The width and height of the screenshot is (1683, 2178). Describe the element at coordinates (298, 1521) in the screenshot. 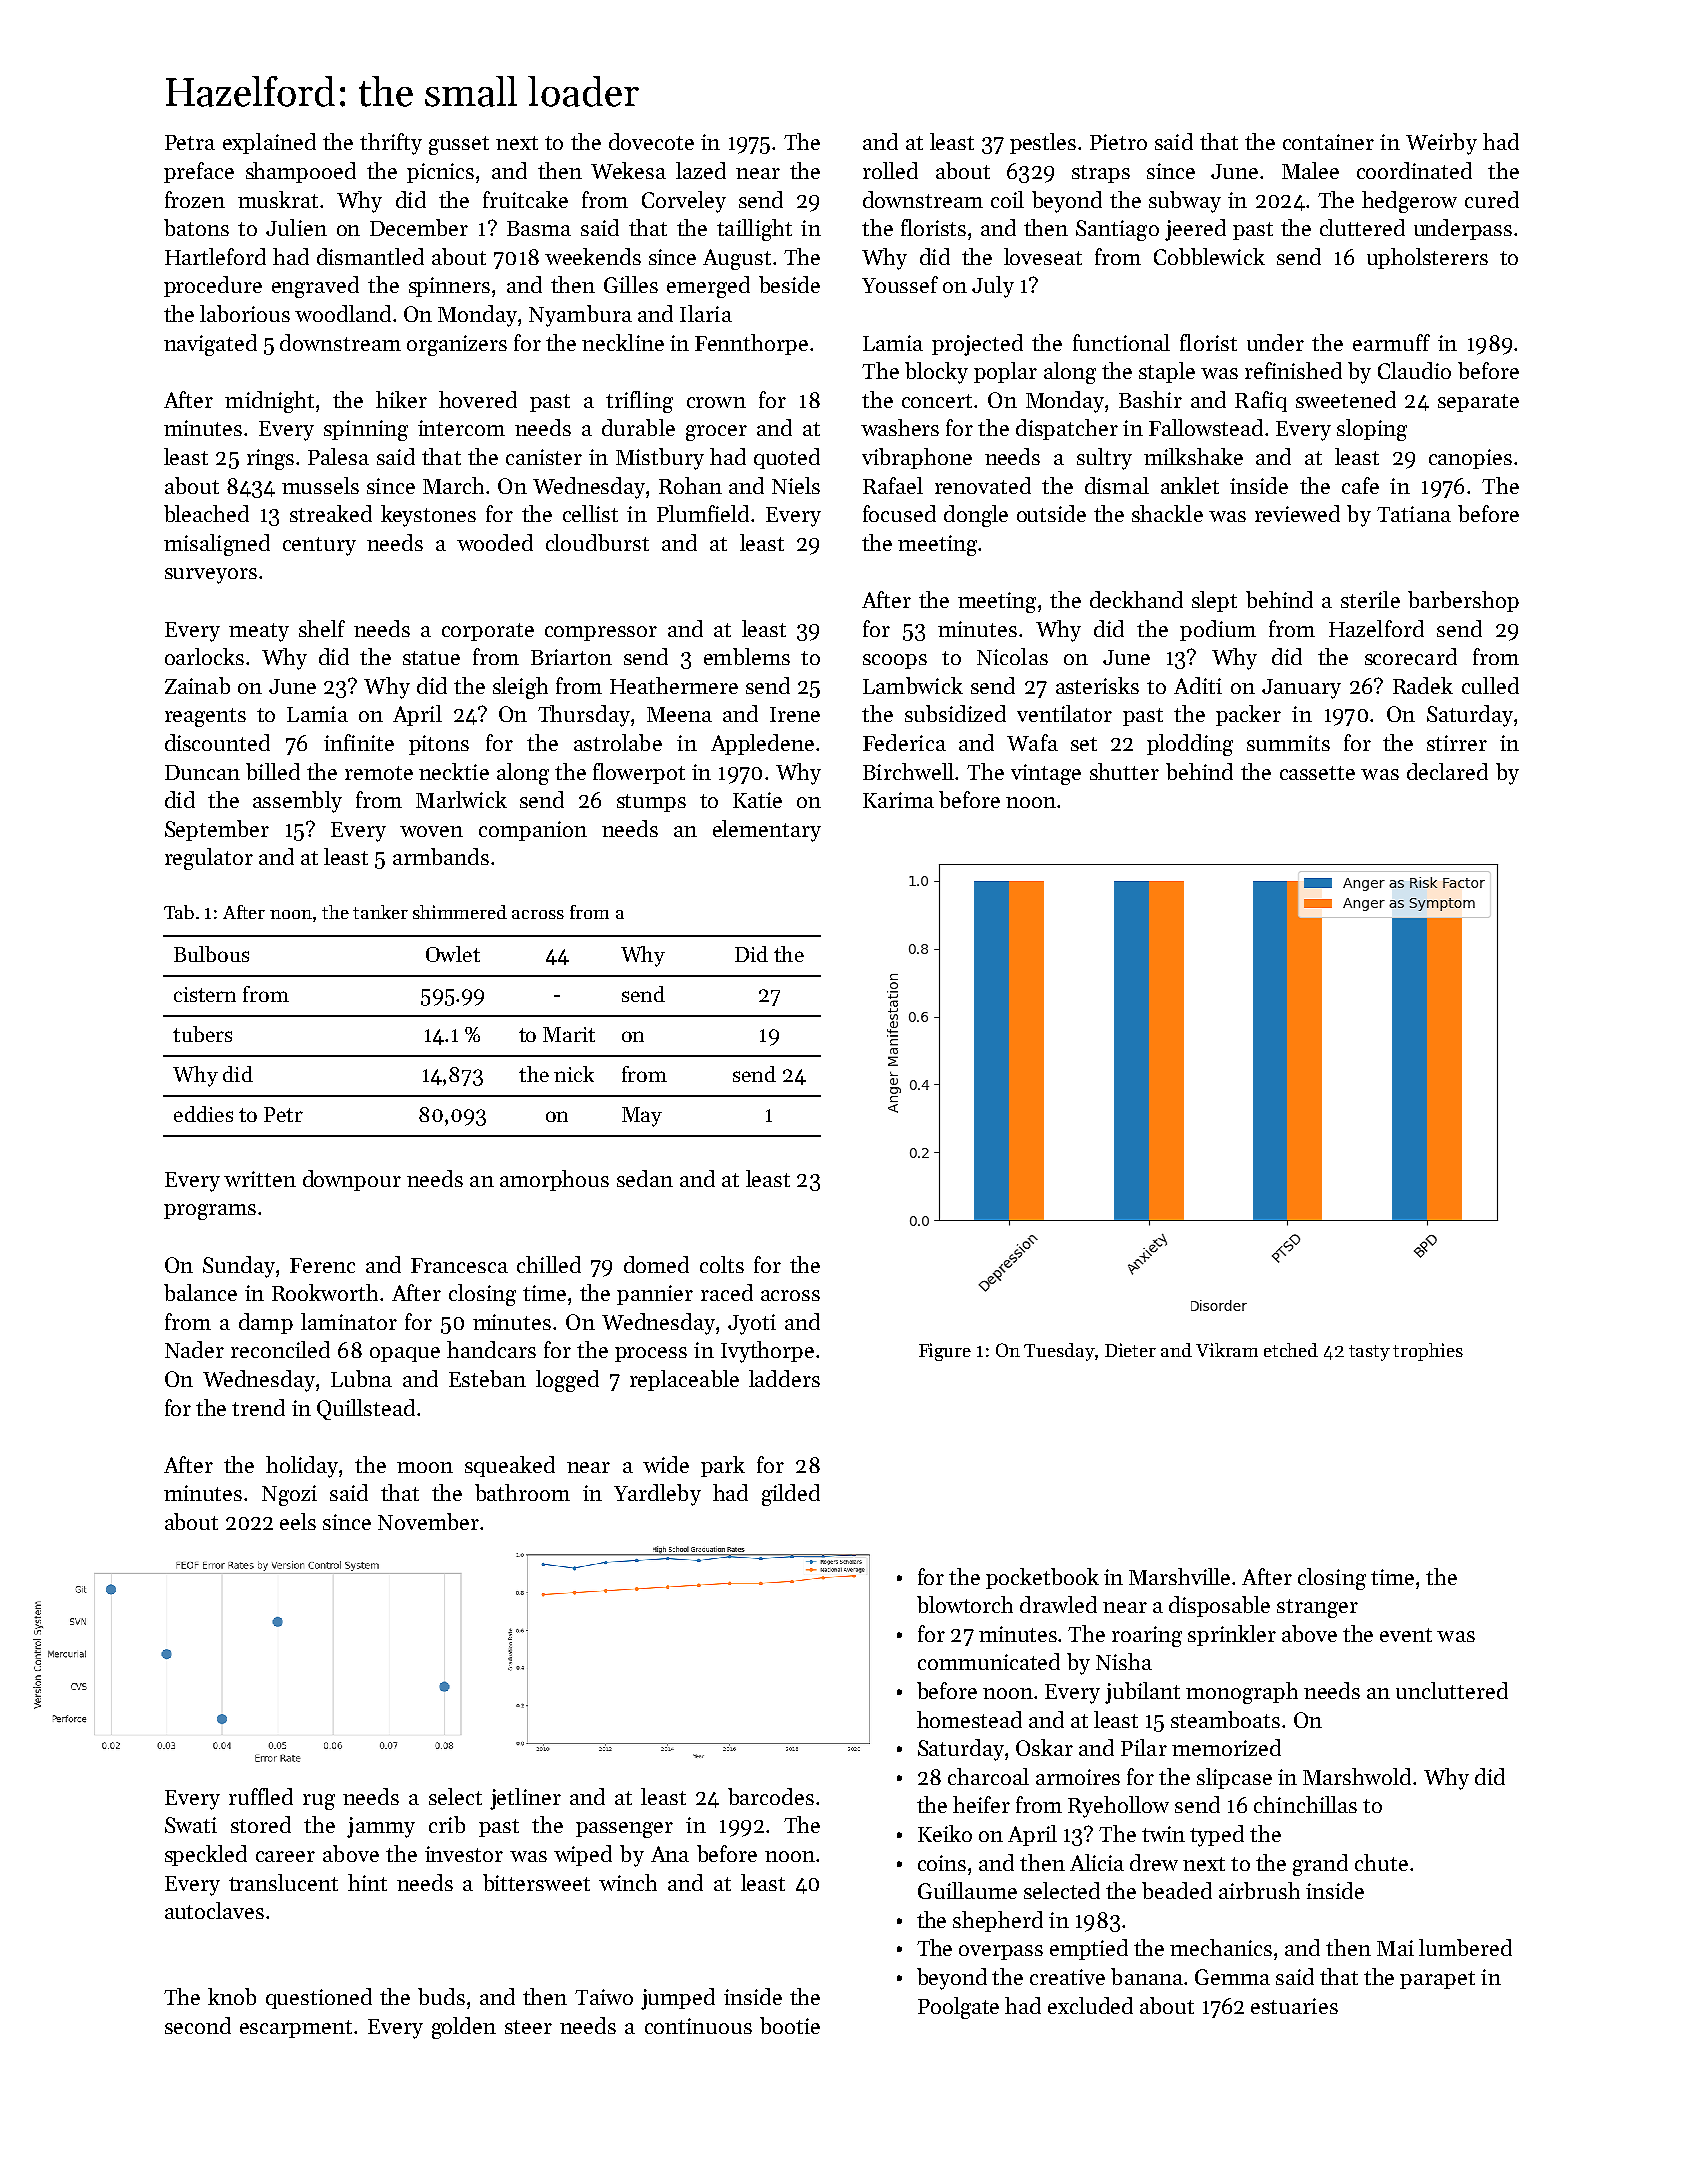

I see `eels` at that location.
